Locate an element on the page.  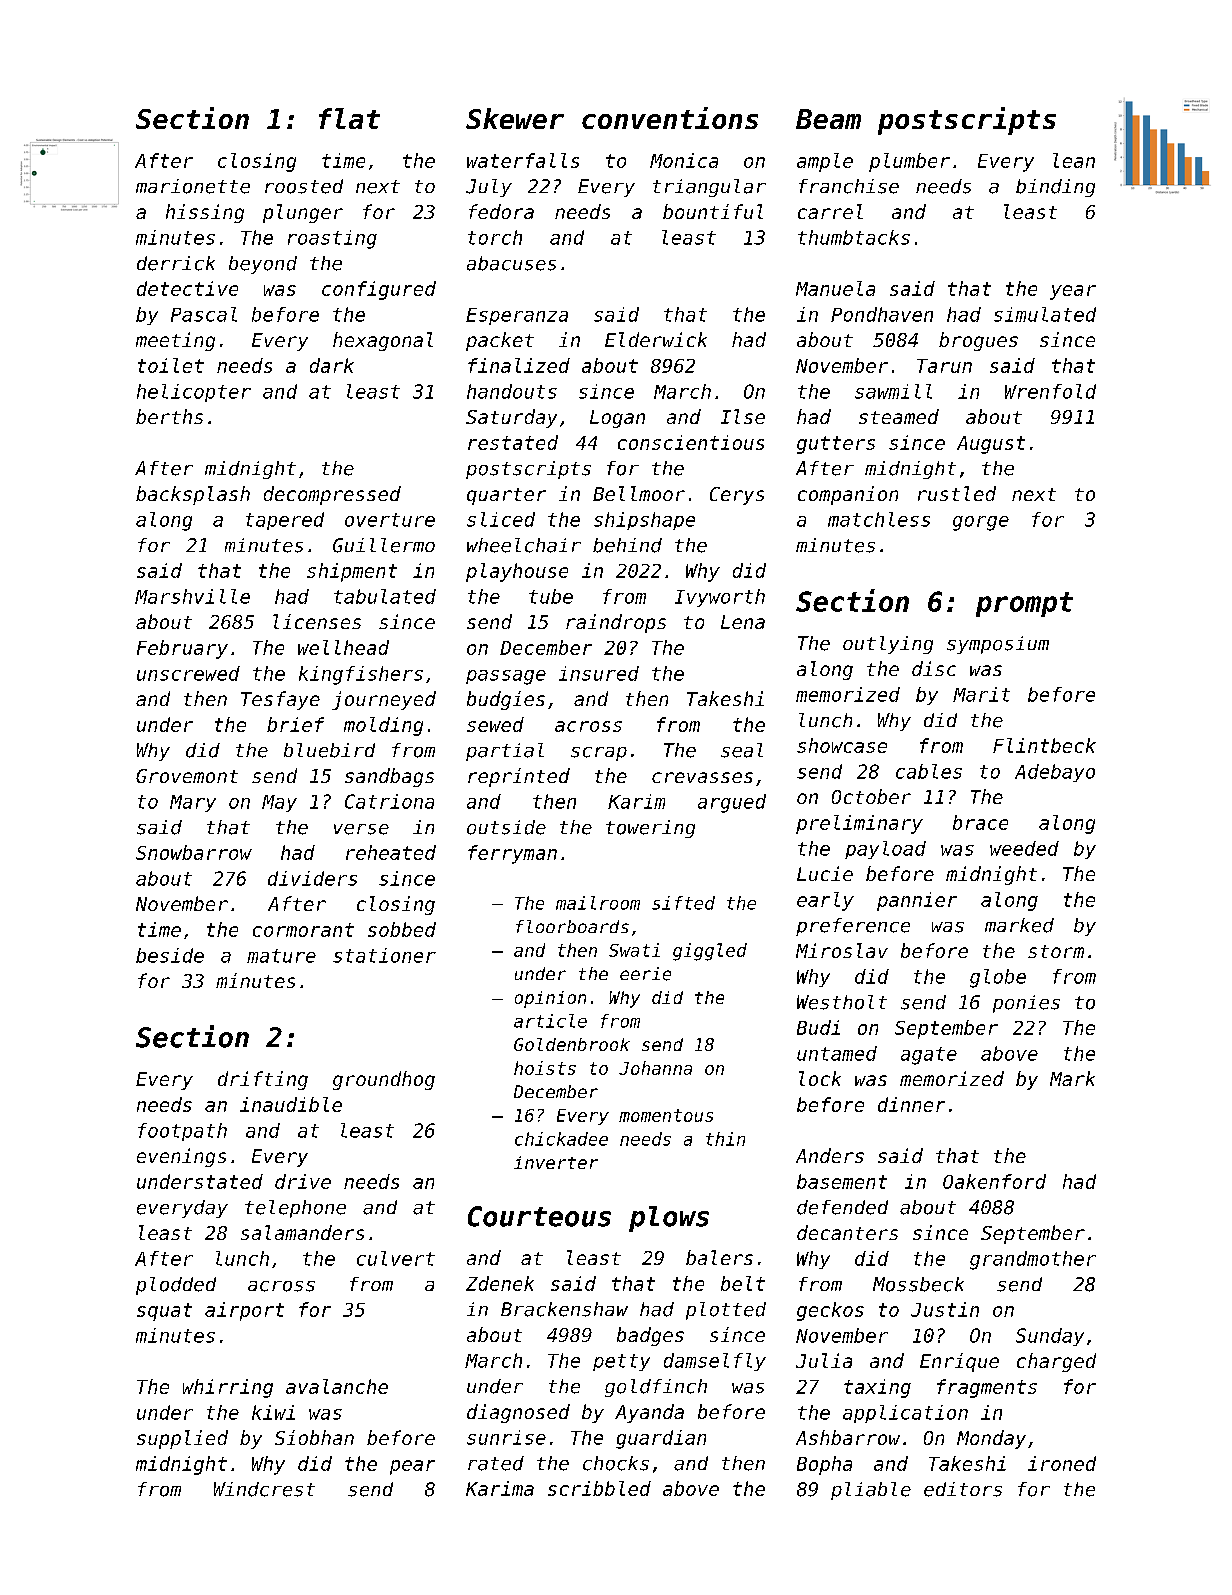
flat is located at coordinates (349, 118).
